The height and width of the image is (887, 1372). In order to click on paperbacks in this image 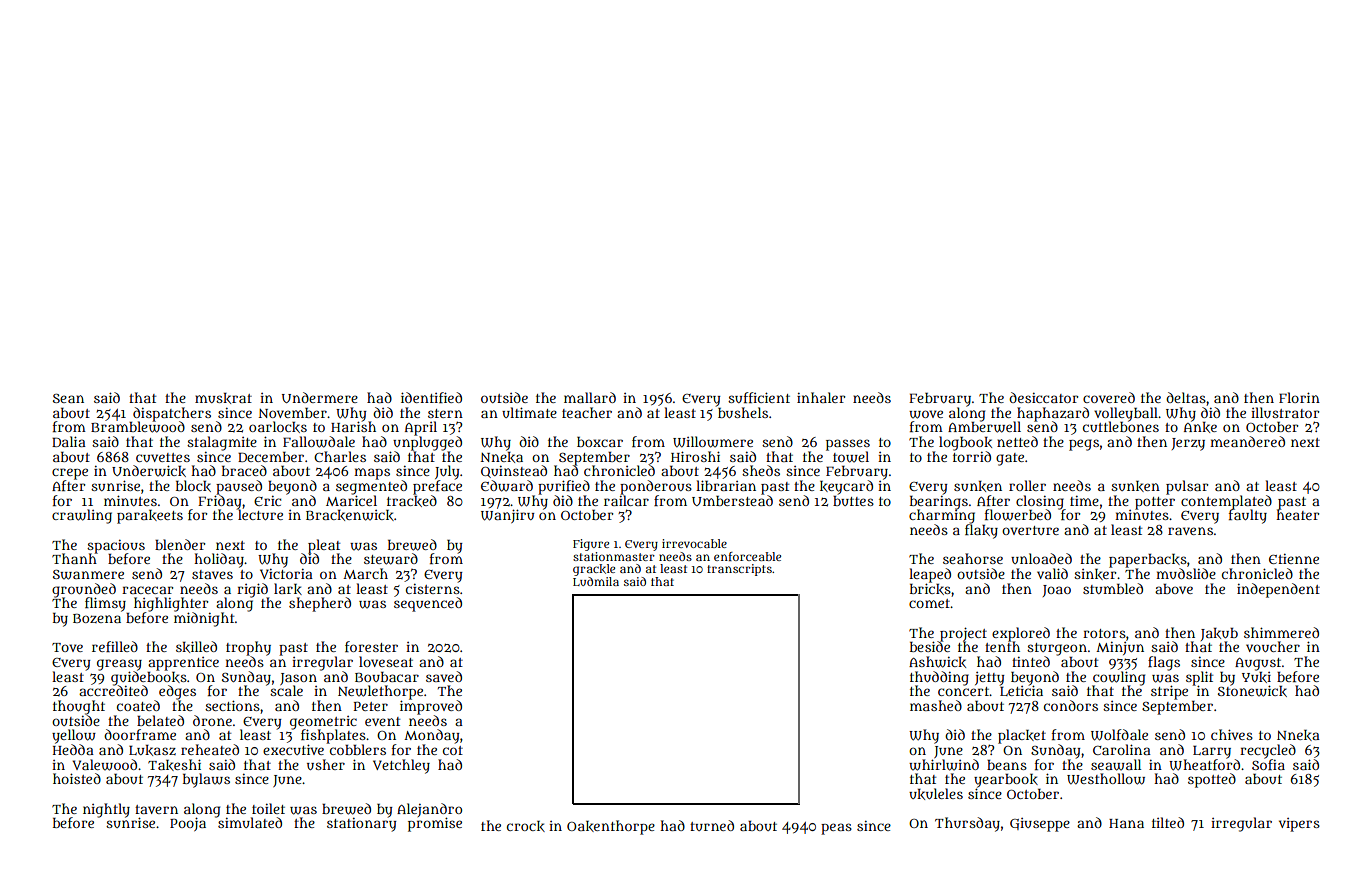, I will do `click(1148, 561)`.
